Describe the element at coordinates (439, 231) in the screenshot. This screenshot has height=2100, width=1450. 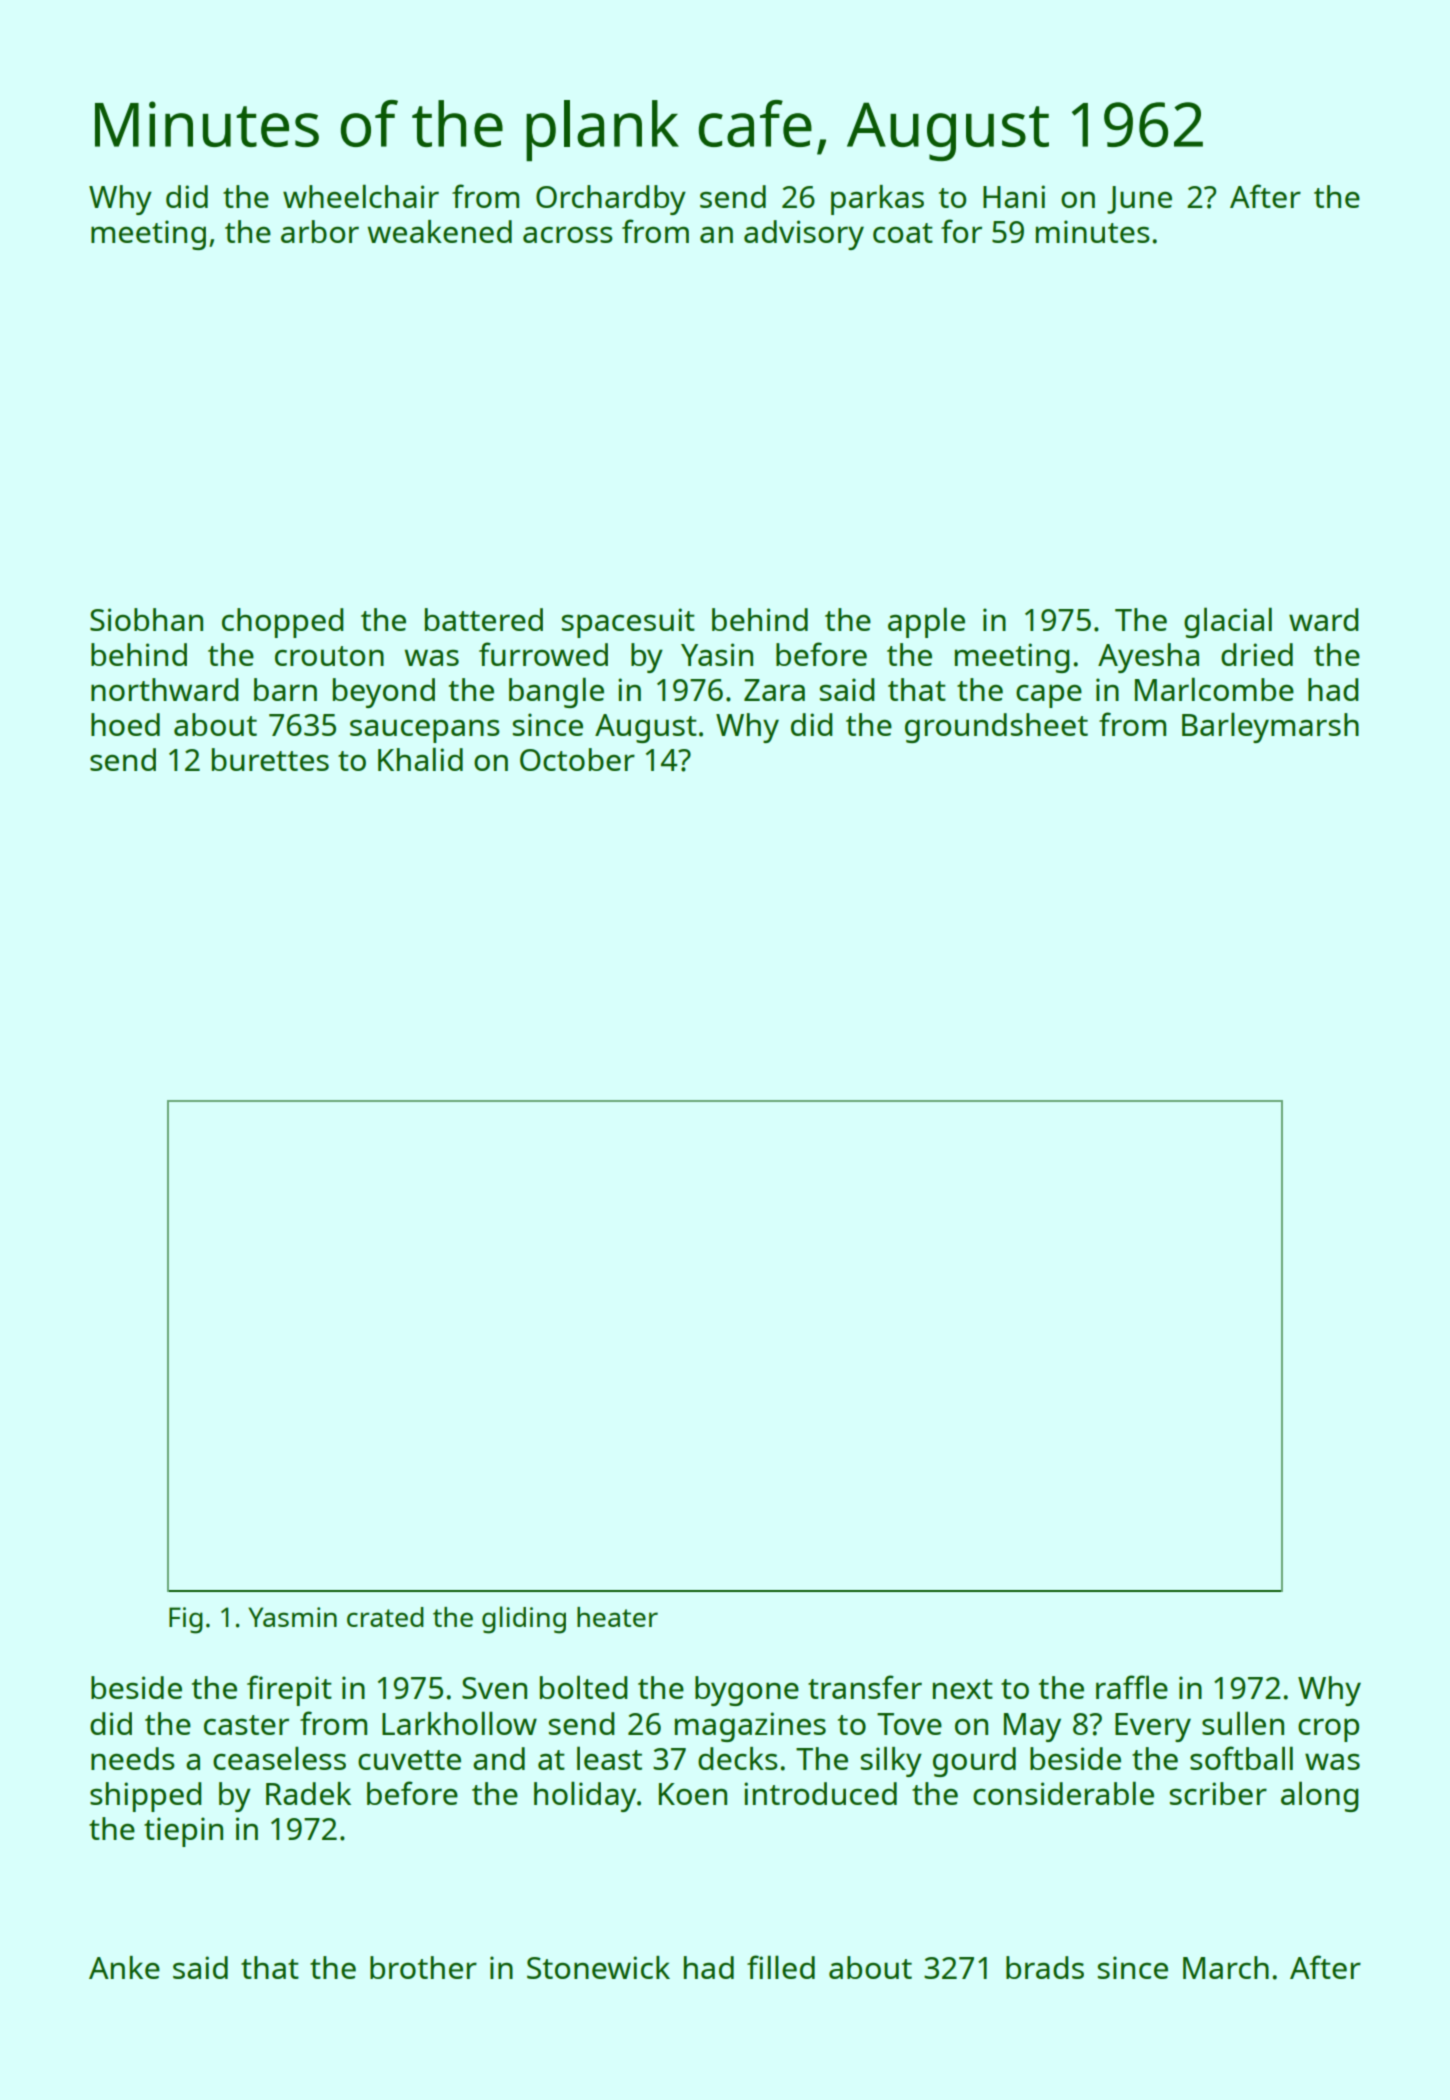
I see `weakened` at that location.
